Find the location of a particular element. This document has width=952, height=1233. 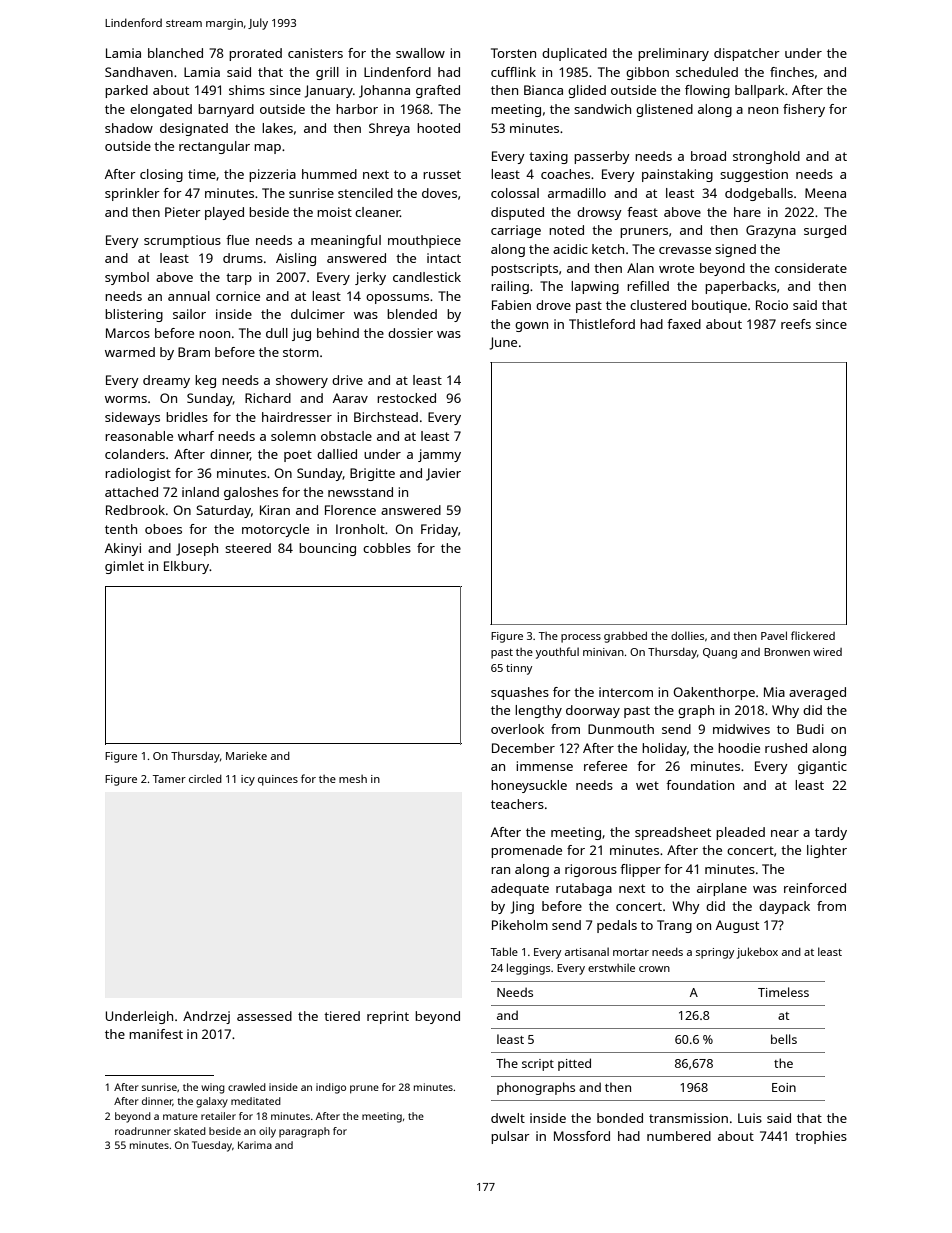

flipper is located at coordinates (640, 870).
